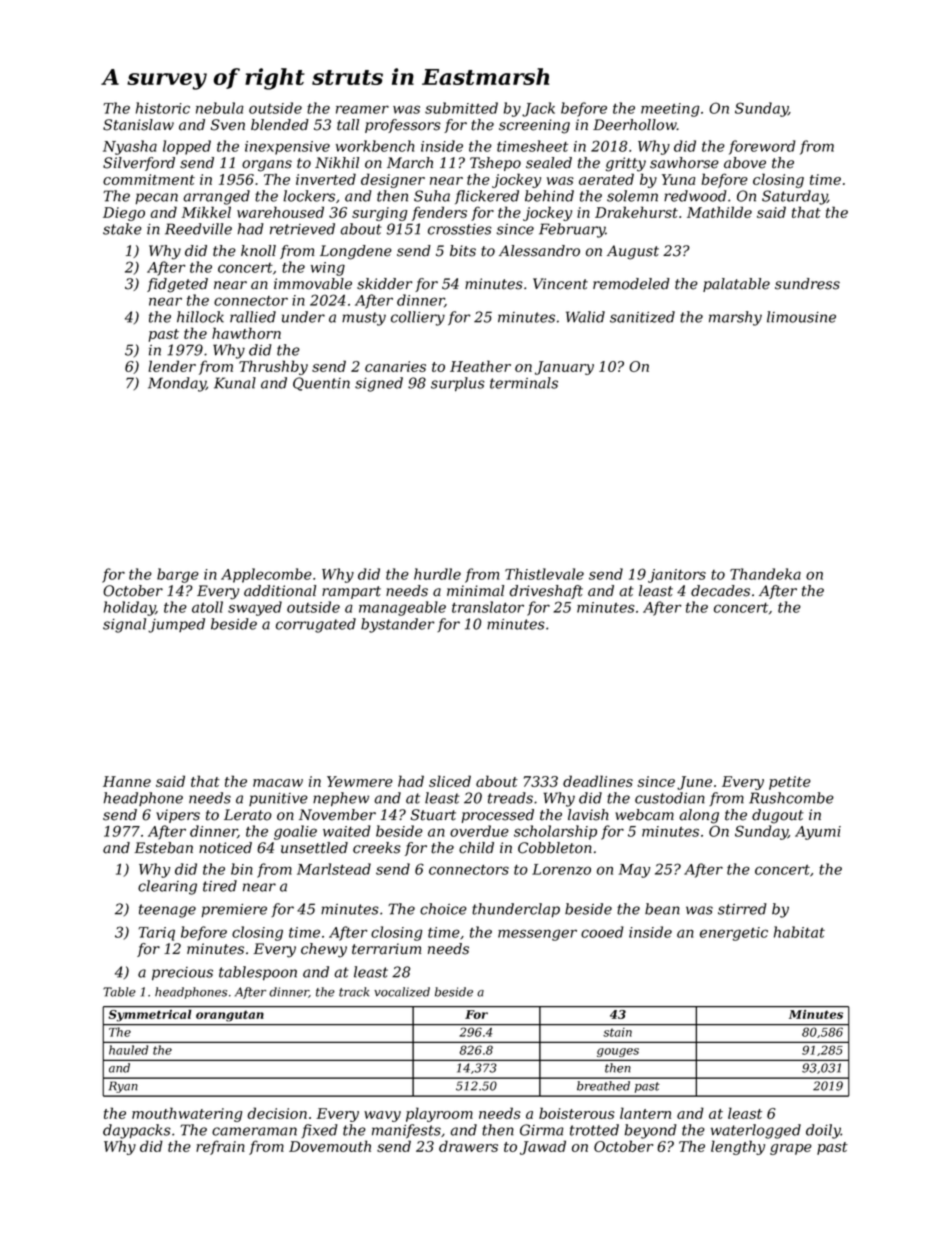  Describe the element at coordinates (266, 575) in the document. I see `Applecombe` at that location.
